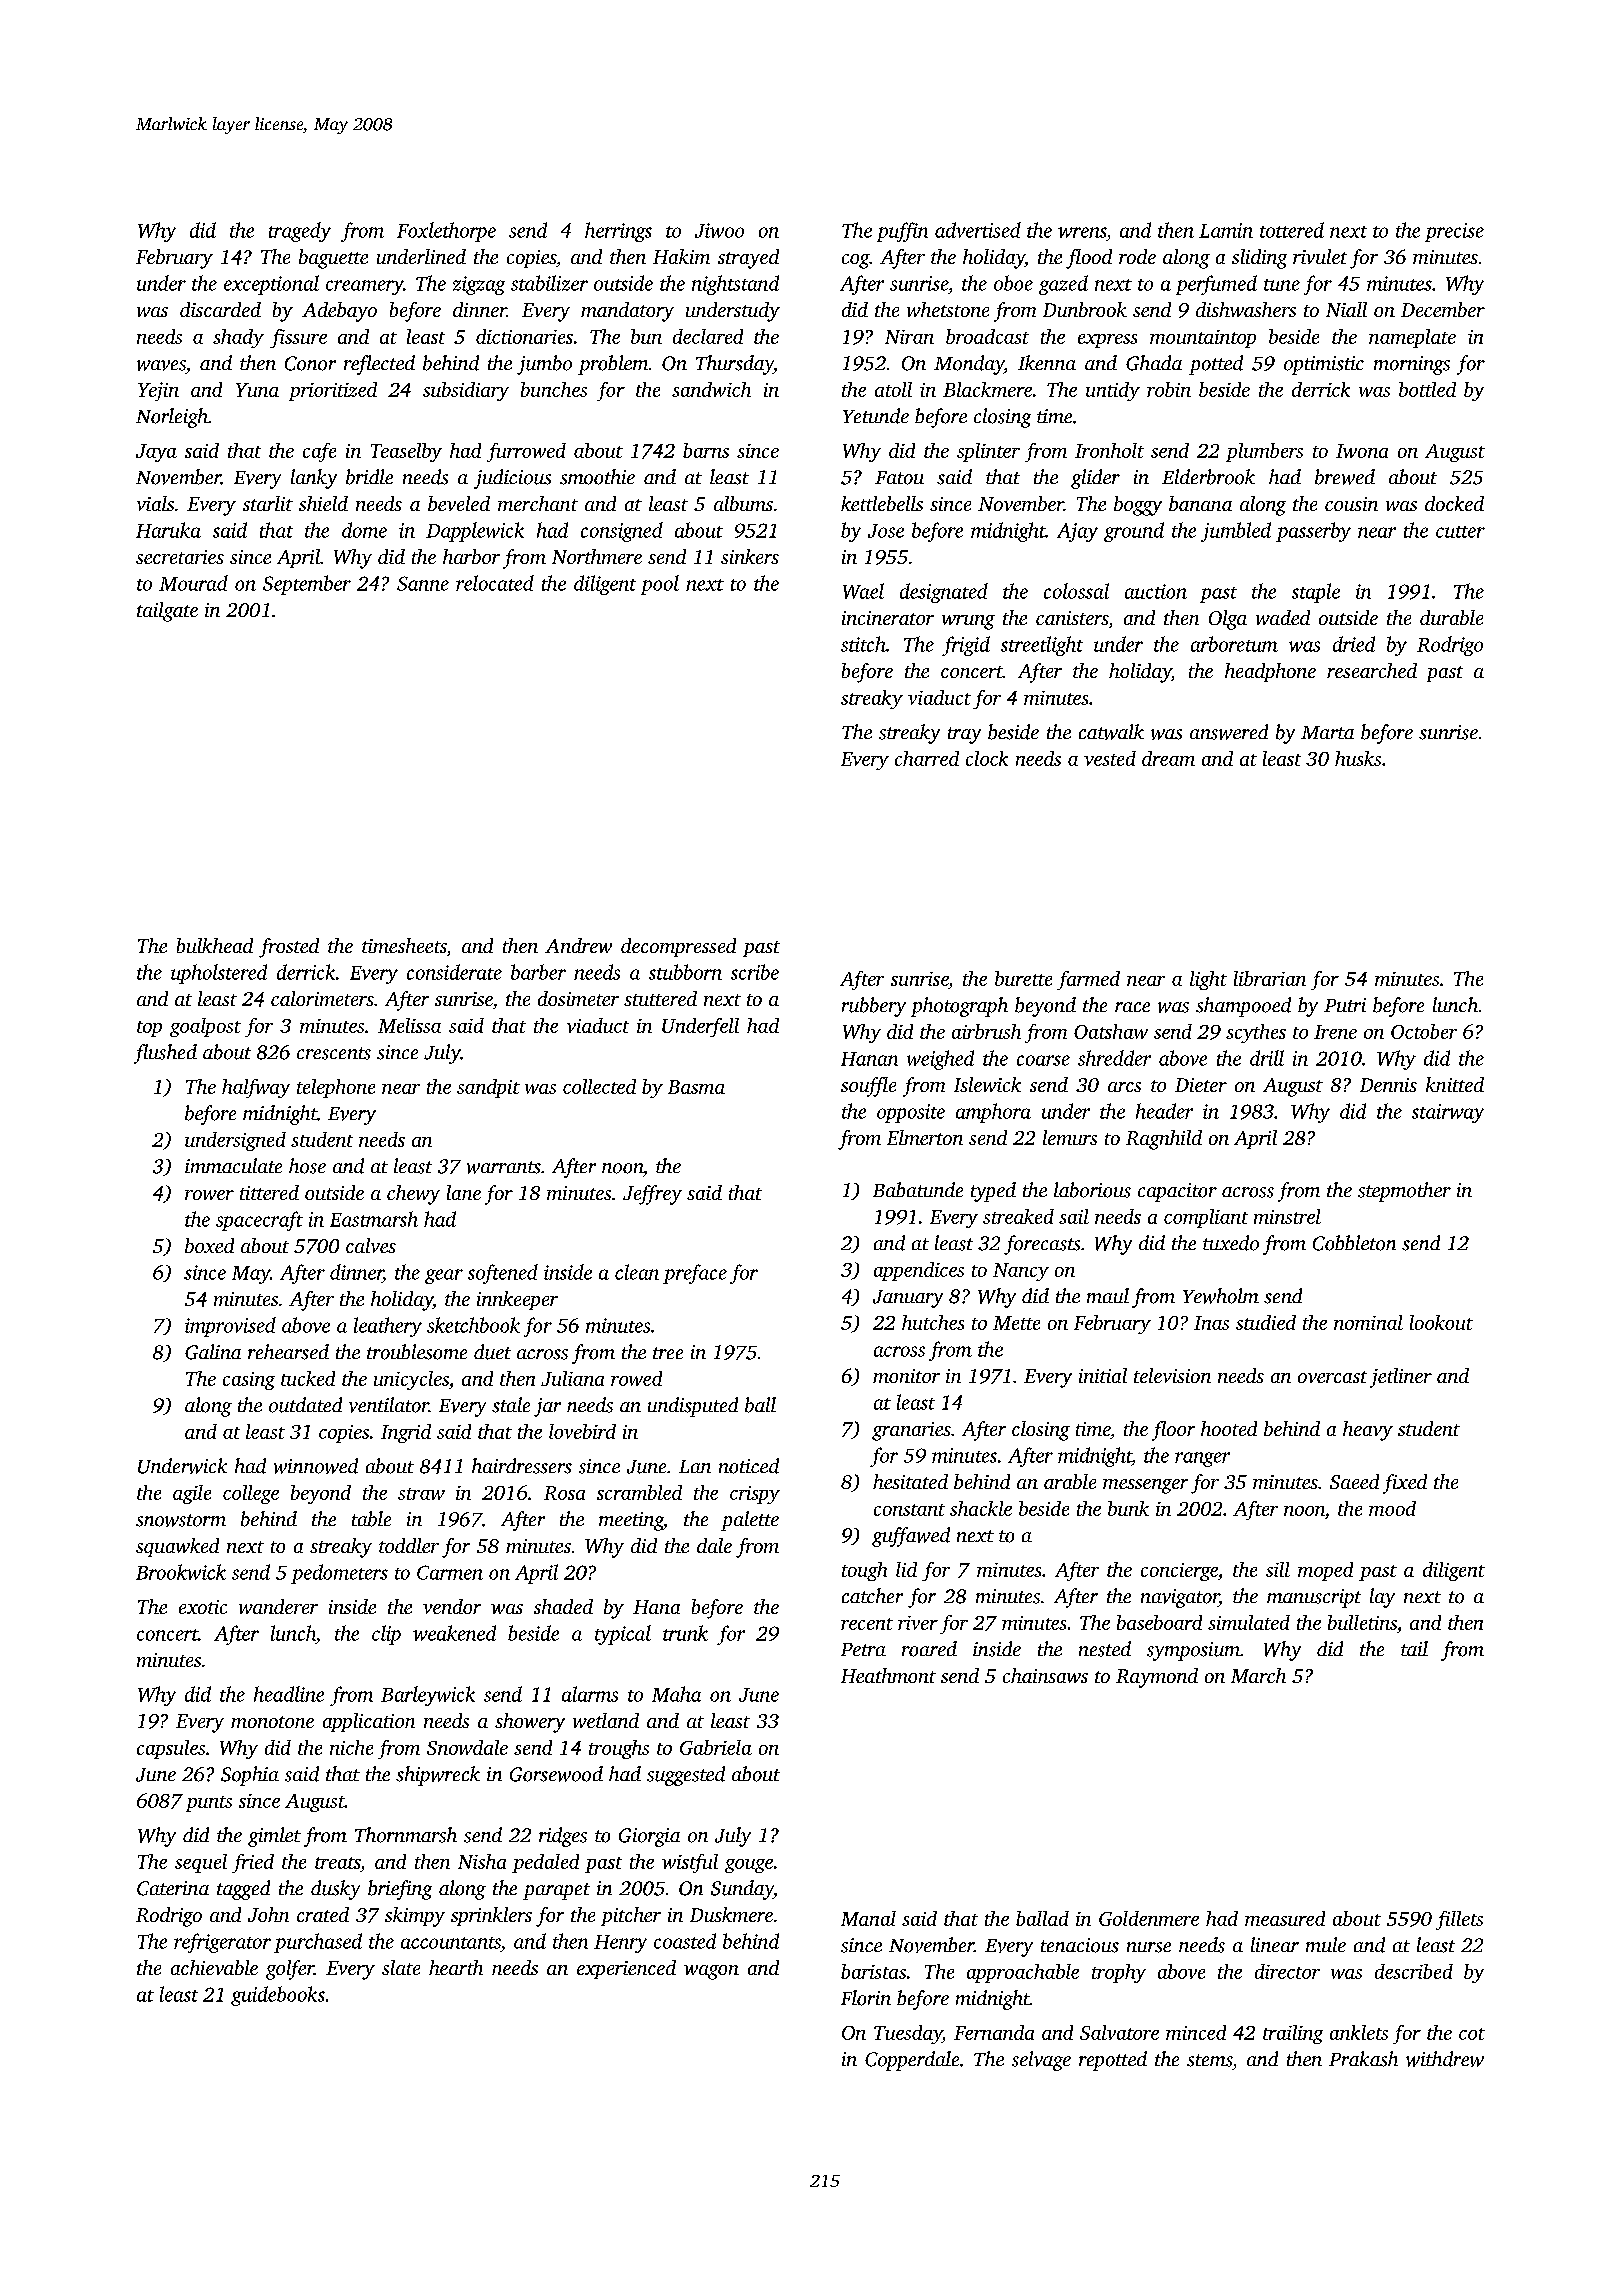  Describe the element at coordinates (322, 998) in the document. I see `calorimeters` at that location.
